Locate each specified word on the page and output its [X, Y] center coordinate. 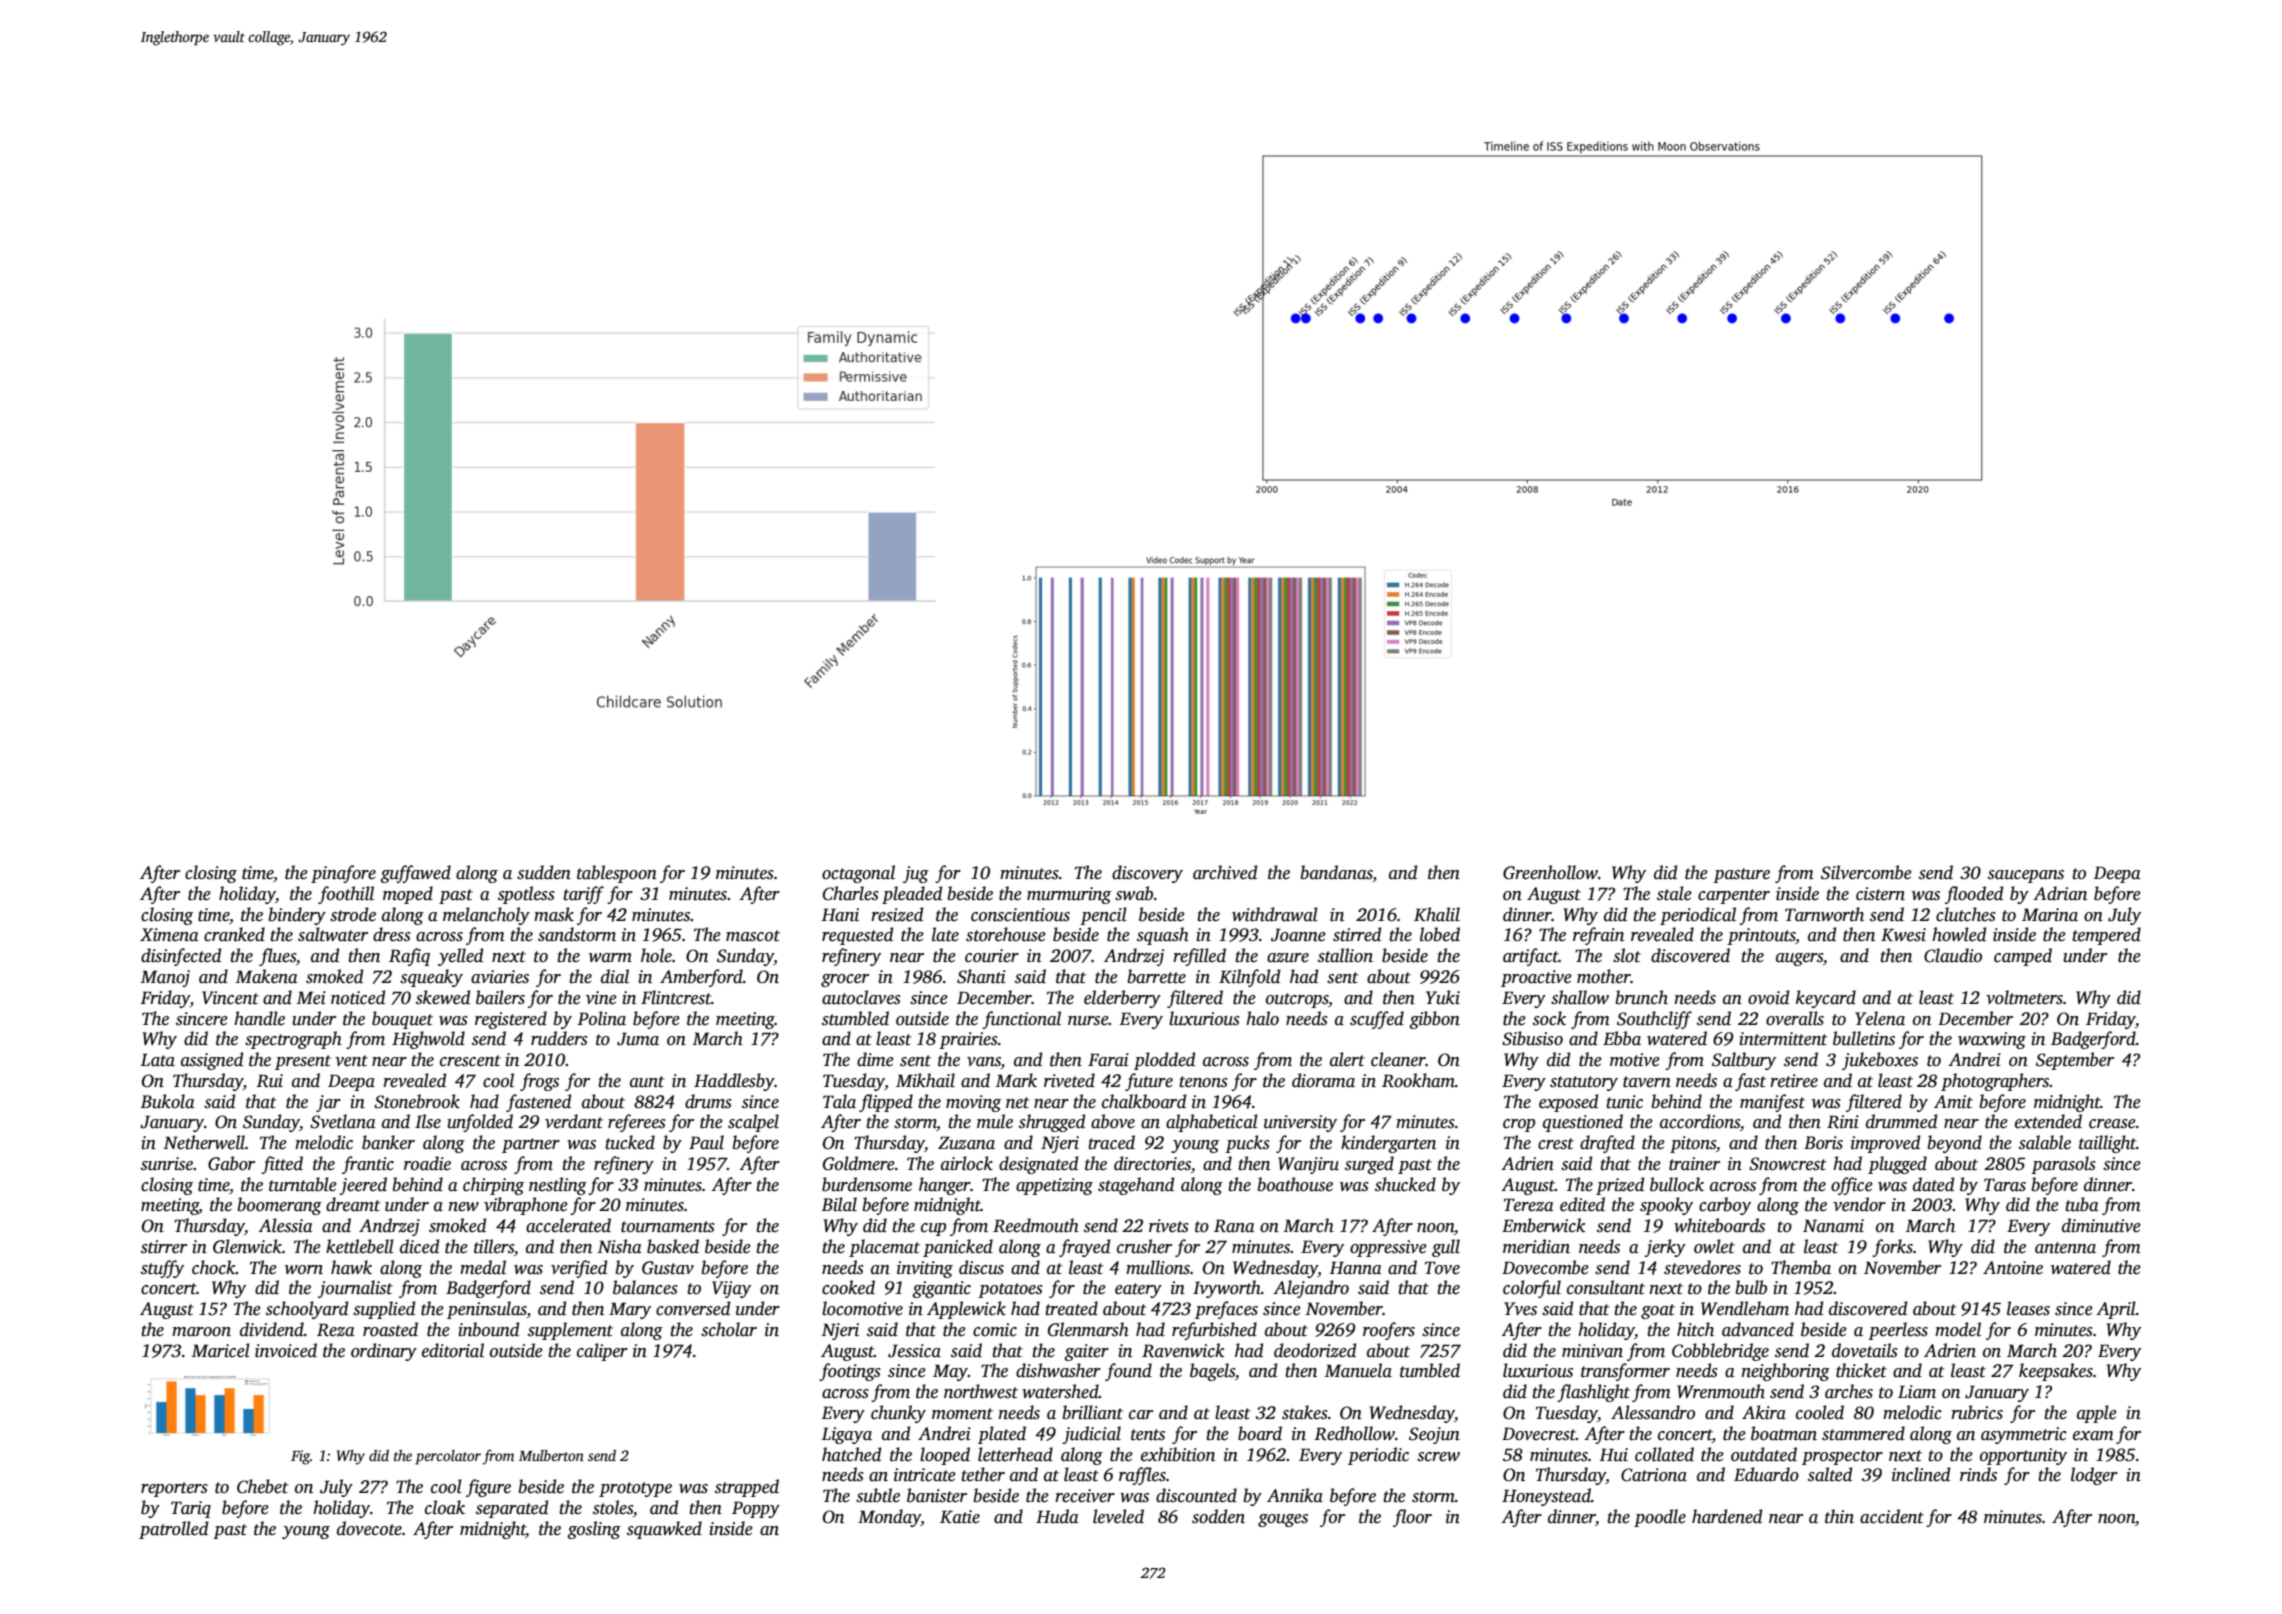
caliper [602, 1352]
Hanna [1355, 1268]
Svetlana [343, 1121]
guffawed [415, 874]
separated [512, 1509]
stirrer [164, 1247]
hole [656, 955]
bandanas [1336, 873]
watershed [1060, 1391]
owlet [1714, 1246]
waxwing [1992, 1040]
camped [2023, 957]
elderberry [1122, 999]
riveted [1069, 1080]
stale [1674, 893]
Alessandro [1653, 1412]
